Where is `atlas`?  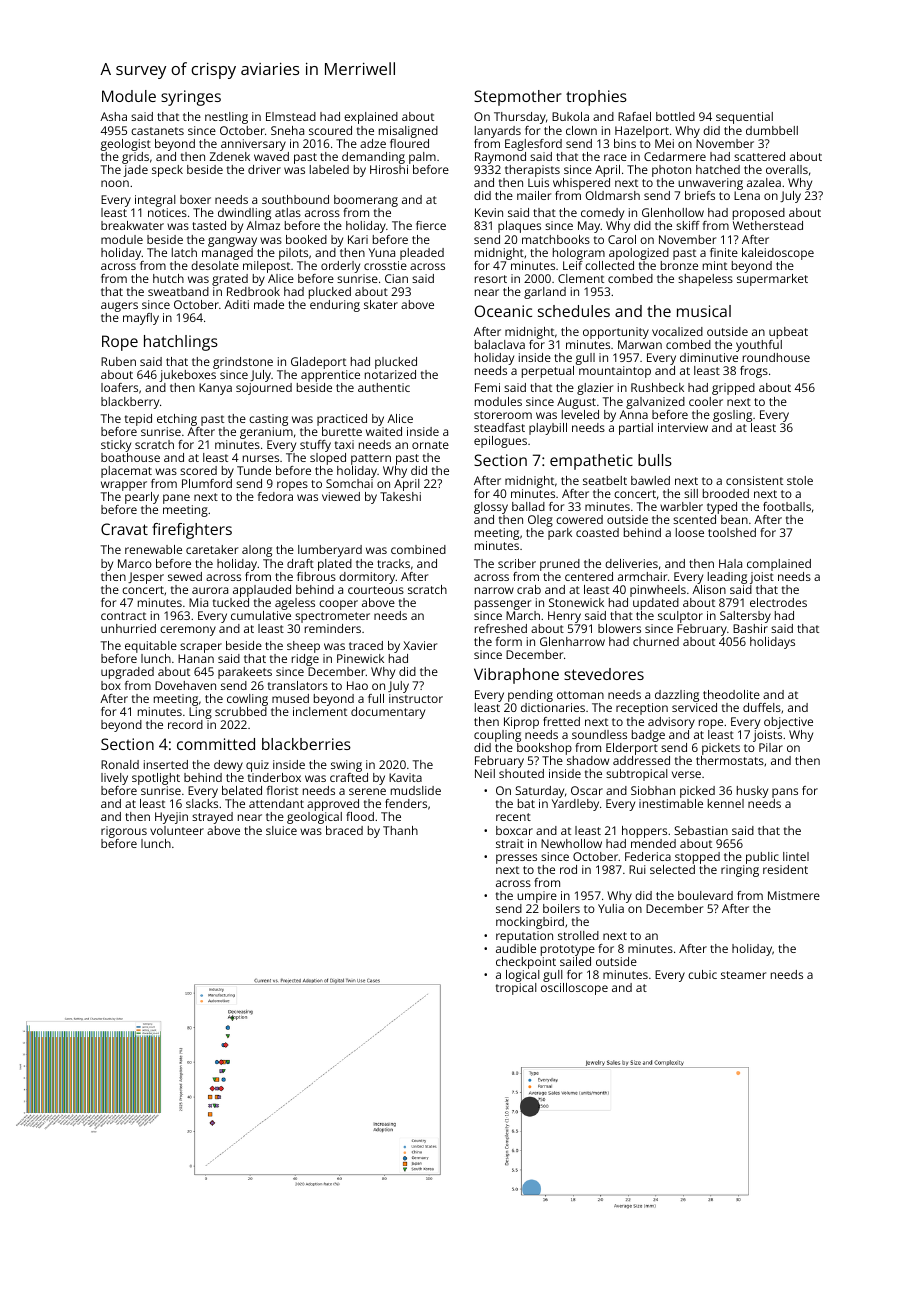
atlas is located at coordinates (288, 212).
